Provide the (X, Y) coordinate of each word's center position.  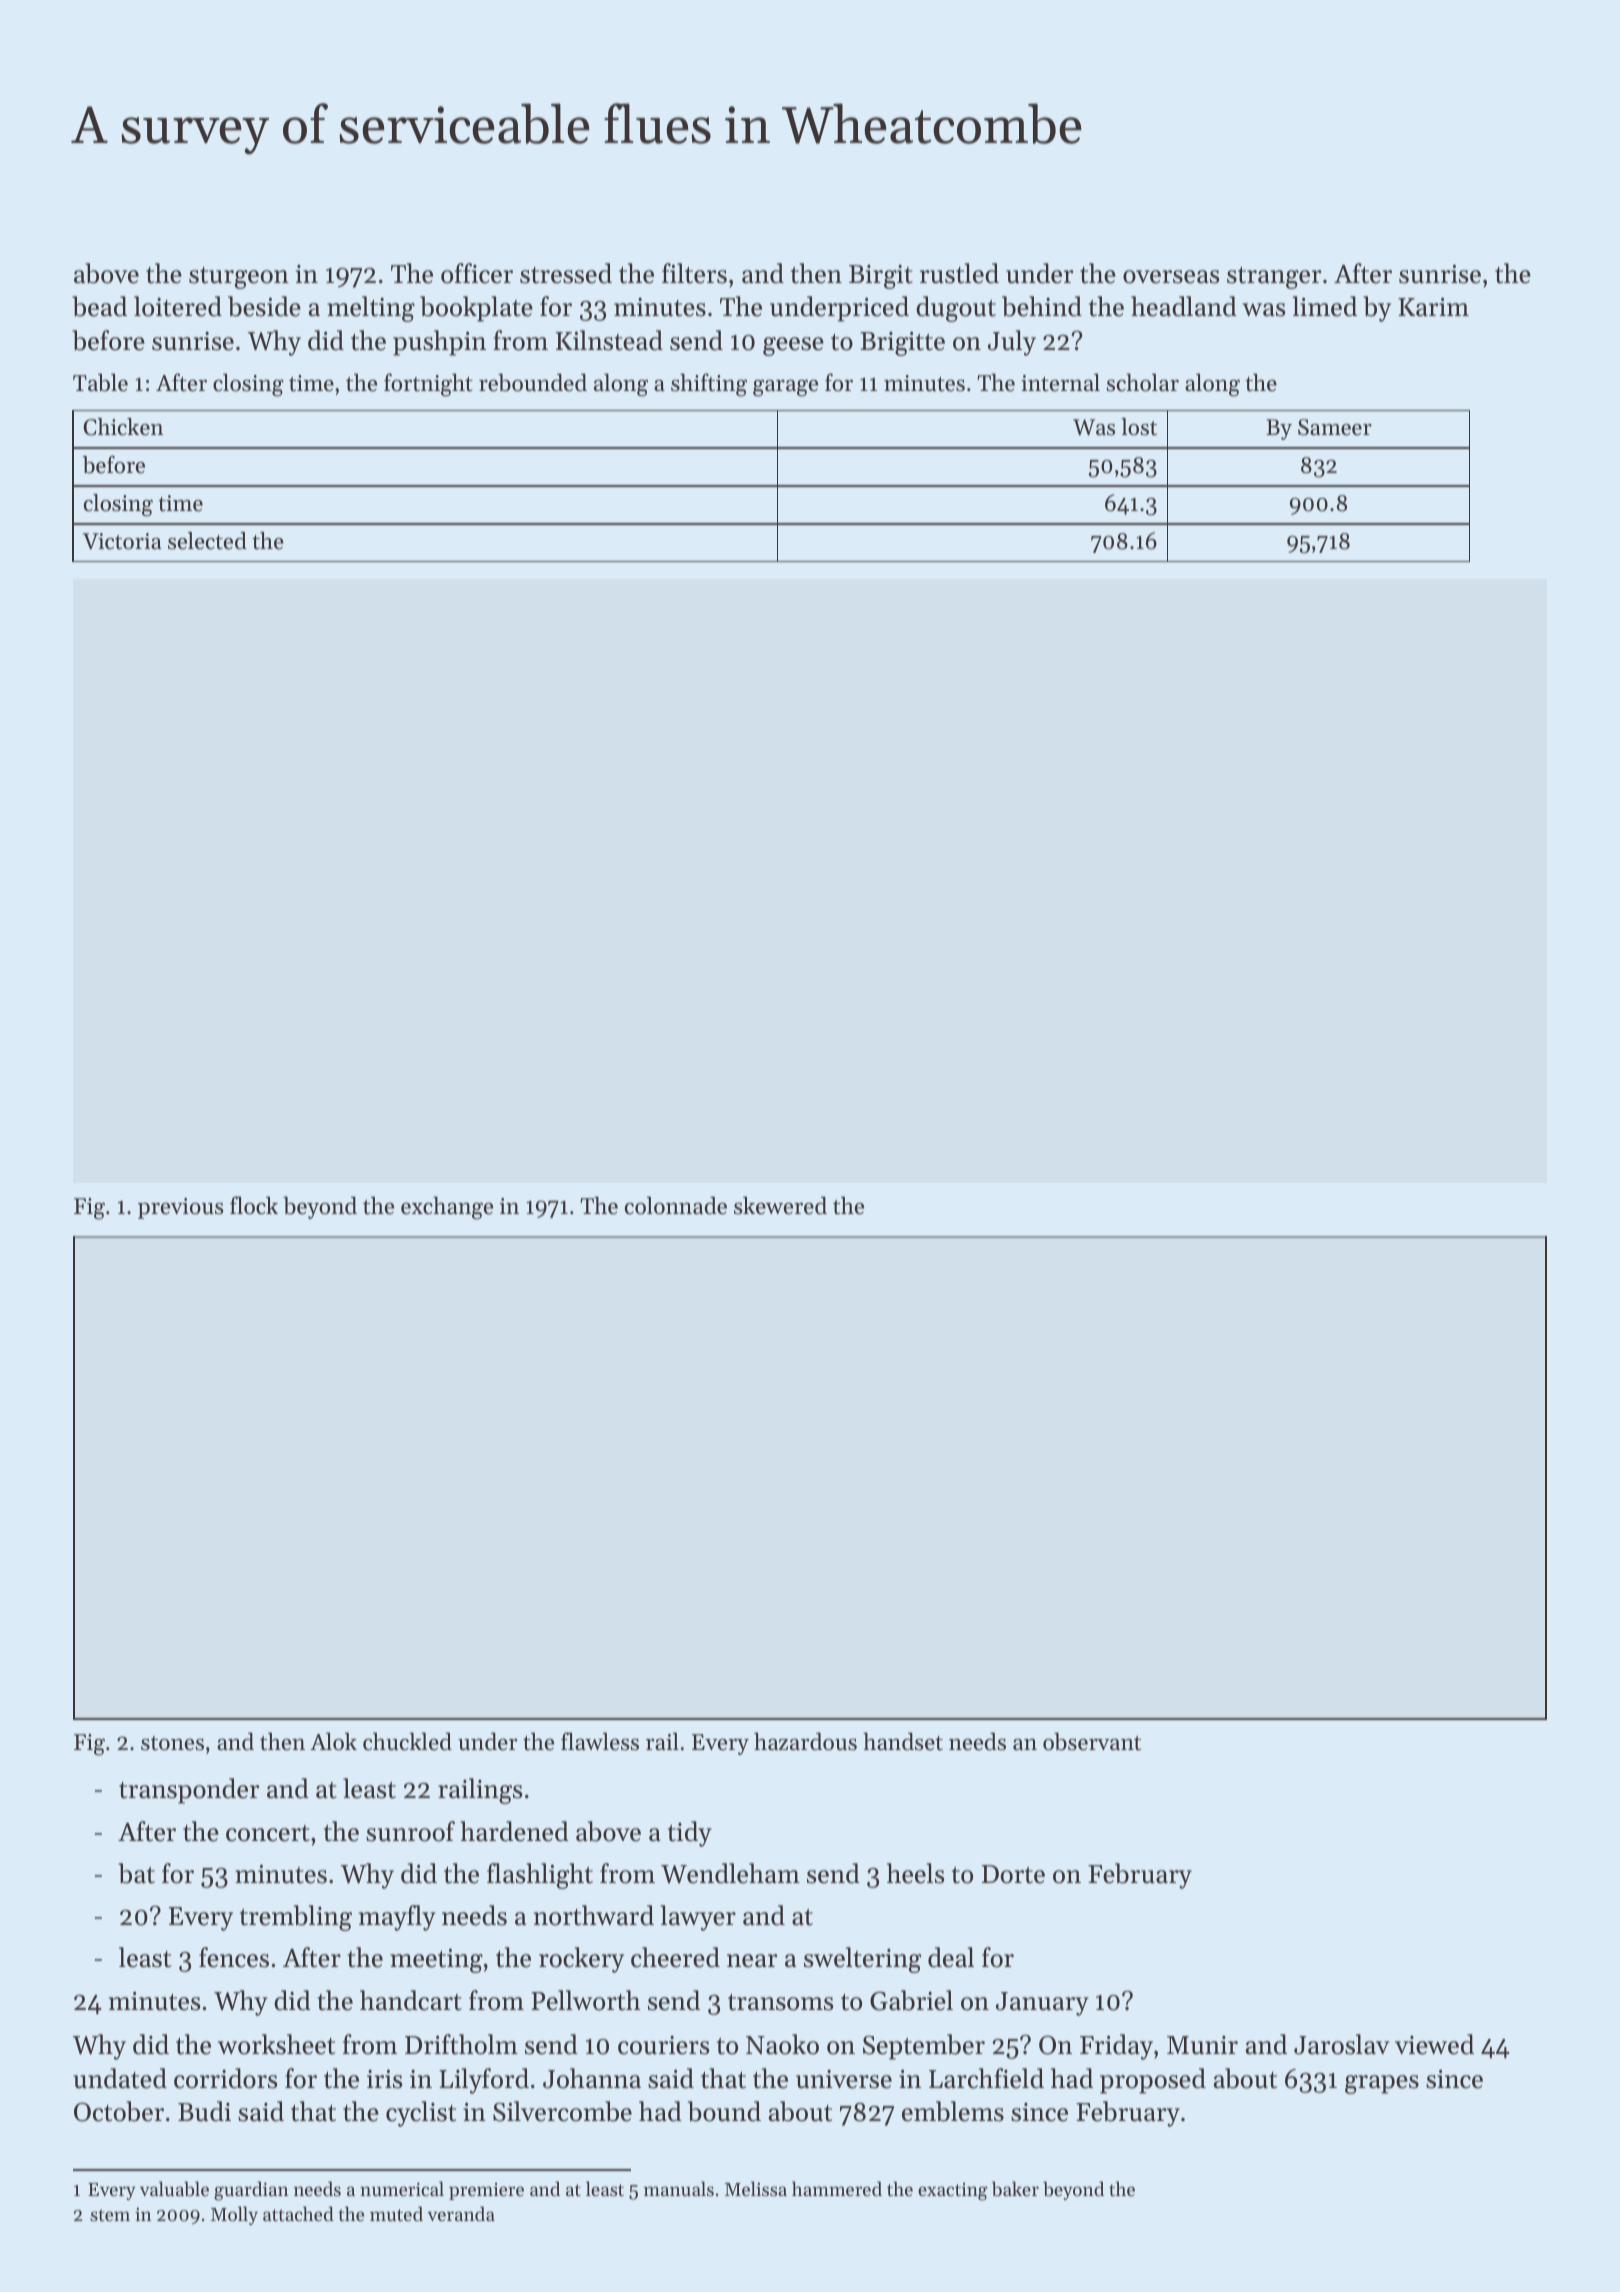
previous (180, 1208)
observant (1092, 1741)
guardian (251, 2191)
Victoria (122, 541)
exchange (447, 1208)
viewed (1434, 2044)
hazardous (805, 1741)
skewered (780, 1205)
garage (785, 388)
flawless (600, 1741)
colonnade (676, 1205)
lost (1139, 427)
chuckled (407, 1741)
